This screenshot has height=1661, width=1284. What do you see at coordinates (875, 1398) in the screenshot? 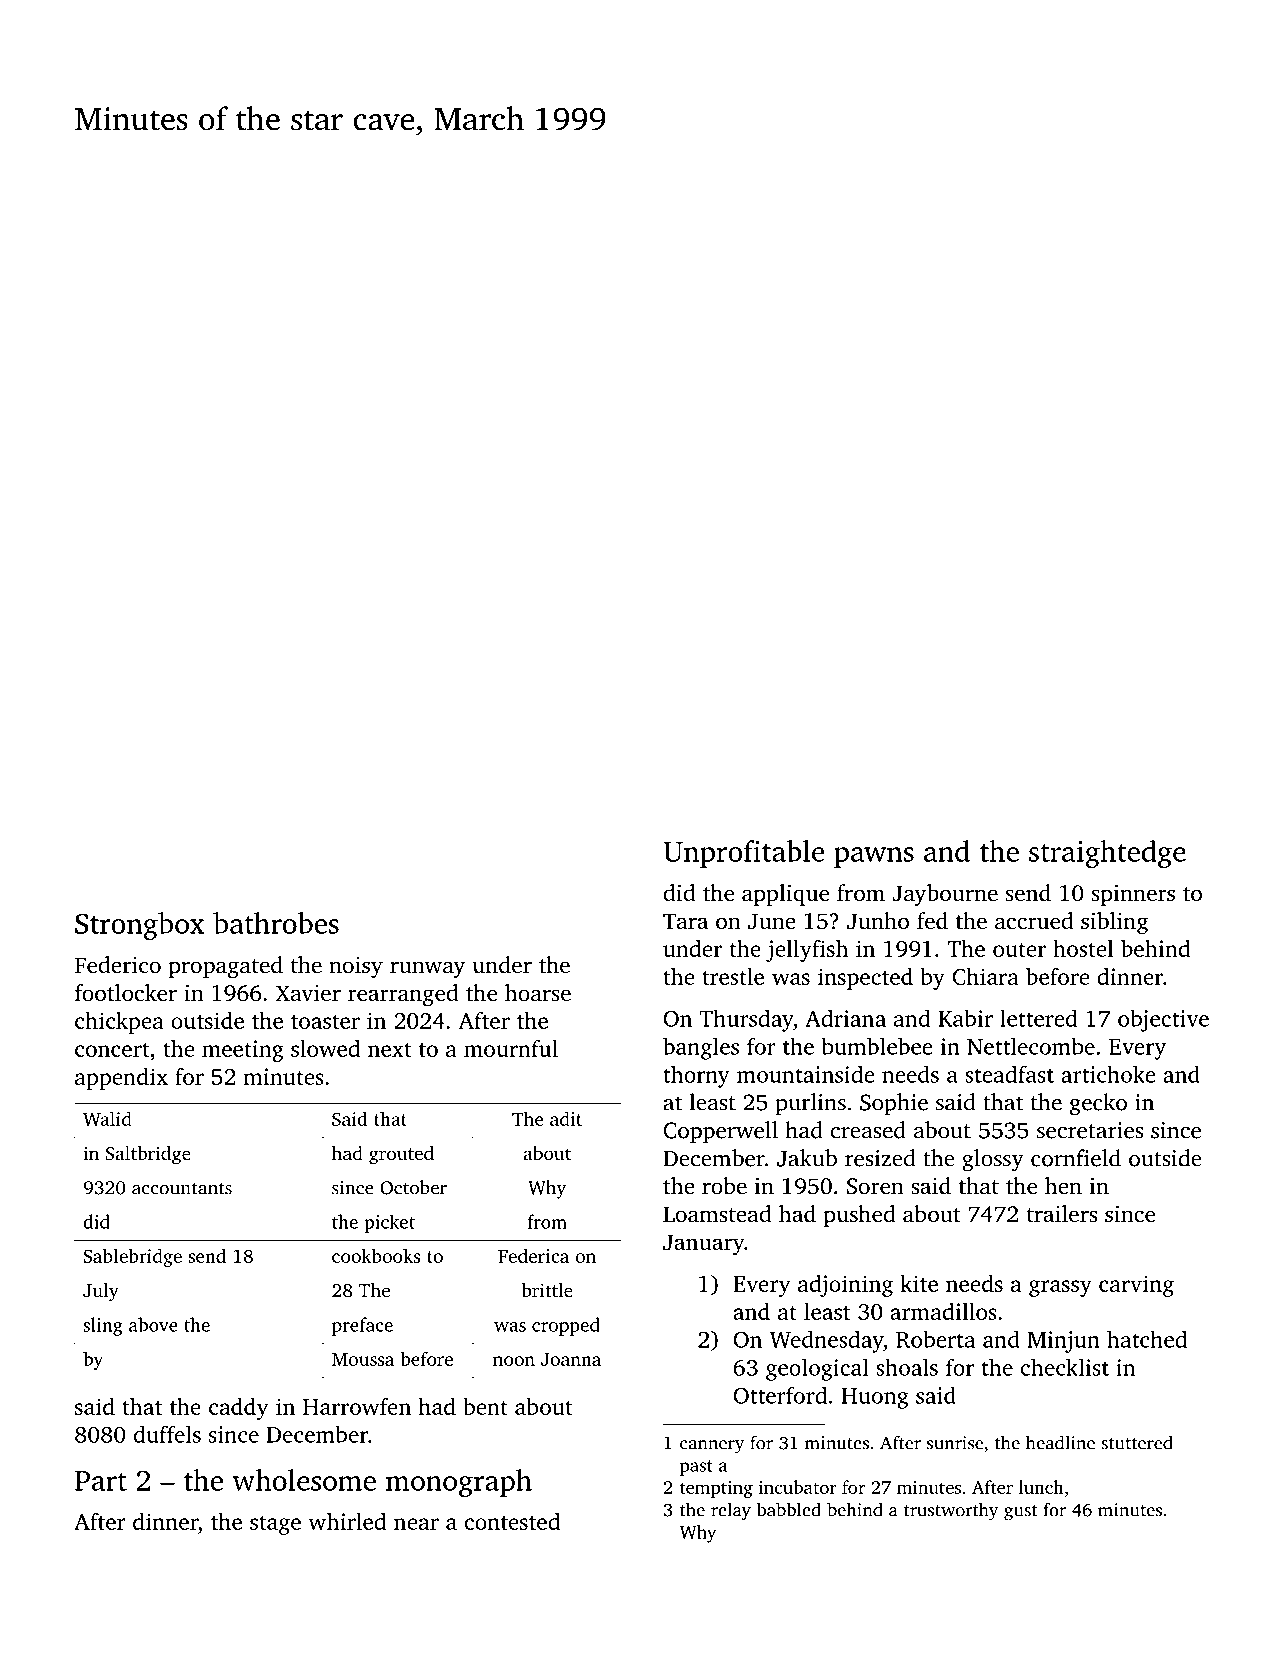
I see `Huong` at bounding box center [875, 1398].
